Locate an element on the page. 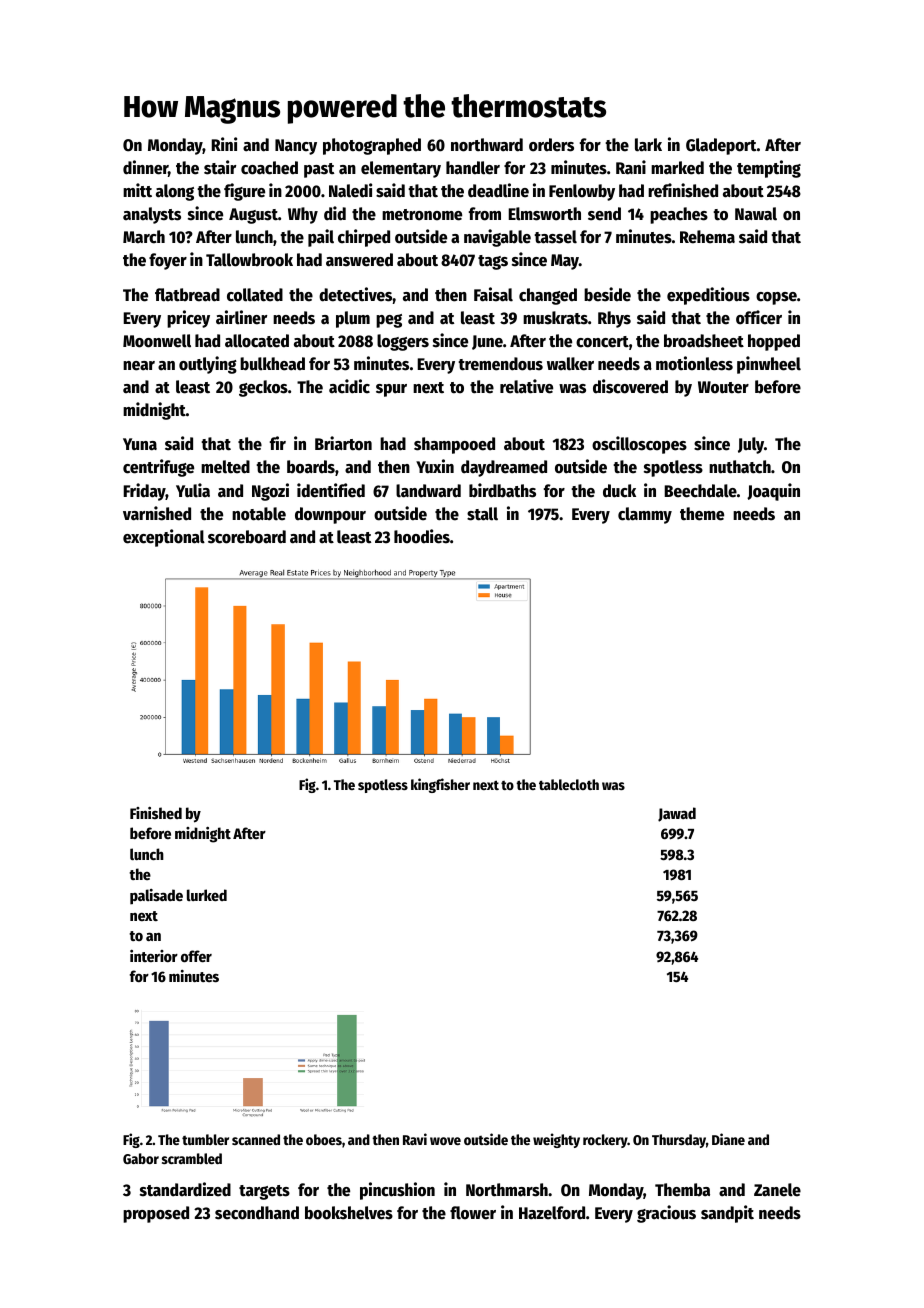  tablecloth is located at coordinates (569, 784).
